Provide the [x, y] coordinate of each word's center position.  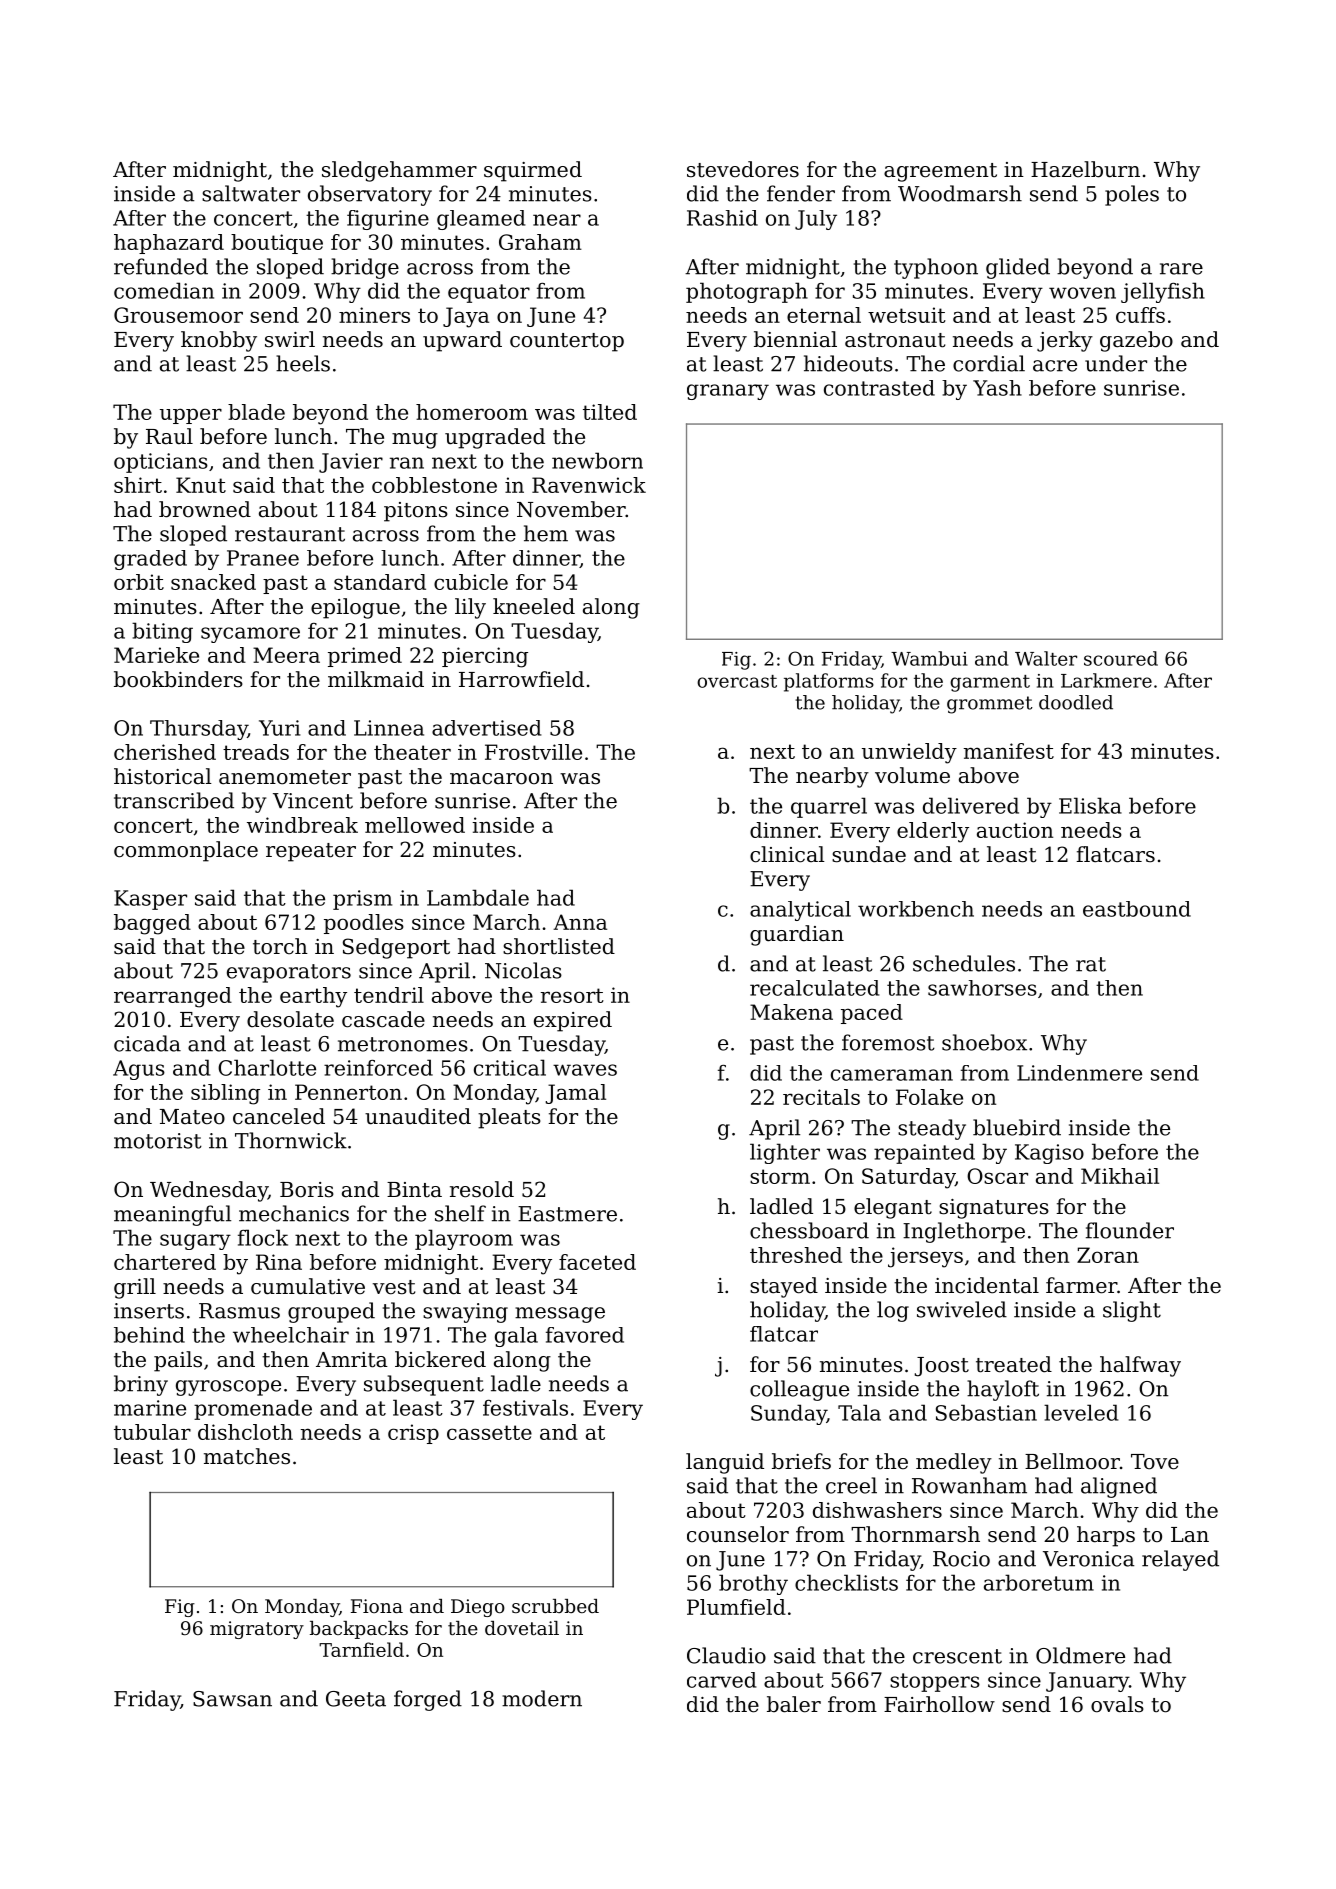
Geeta [356, 1699]
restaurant [290, 534]
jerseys [925, 1257]
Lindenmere [1079, 1073]
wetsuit [907, 315]
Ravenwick [589, 485]
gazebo [1136, 341]
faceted [597, 1262]
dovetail [522, 1628]
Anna [580, 922]
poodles [364, 924]
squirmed [533, 171]
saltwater [251, 193]
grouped [331, 1312]
